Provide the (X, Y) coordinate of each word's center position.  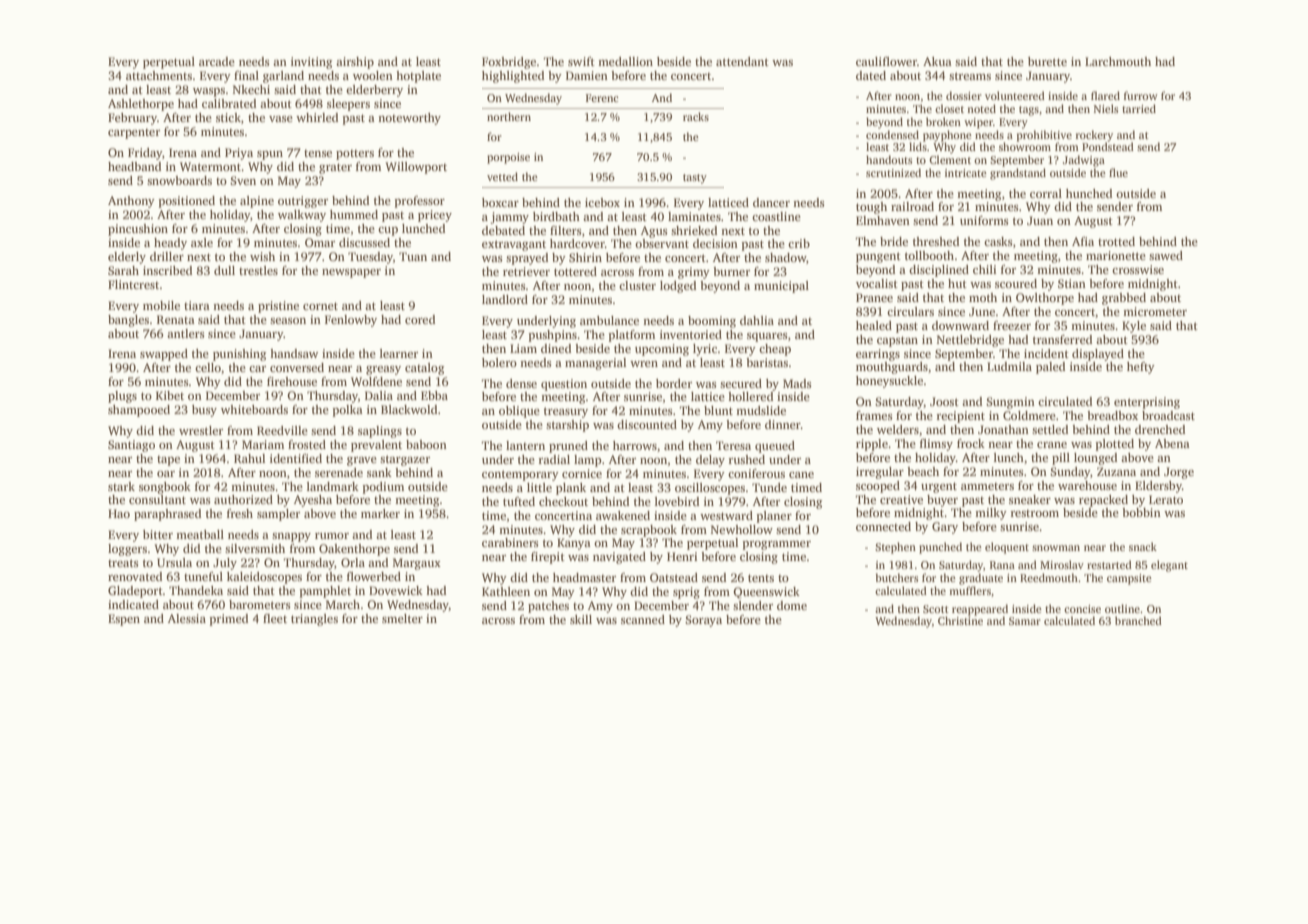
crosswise (1138, 269)
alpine (257, 202)
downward (960, 325)
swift (581, 61)
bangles (128, 321)
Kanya (574, 544)
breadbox (1112, 415)
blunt (718, 410)
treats (123, 563)
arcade (217, 61)
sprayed (527, 259)
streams (970, 76)
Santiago (131, 446)
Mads (797, 383)
